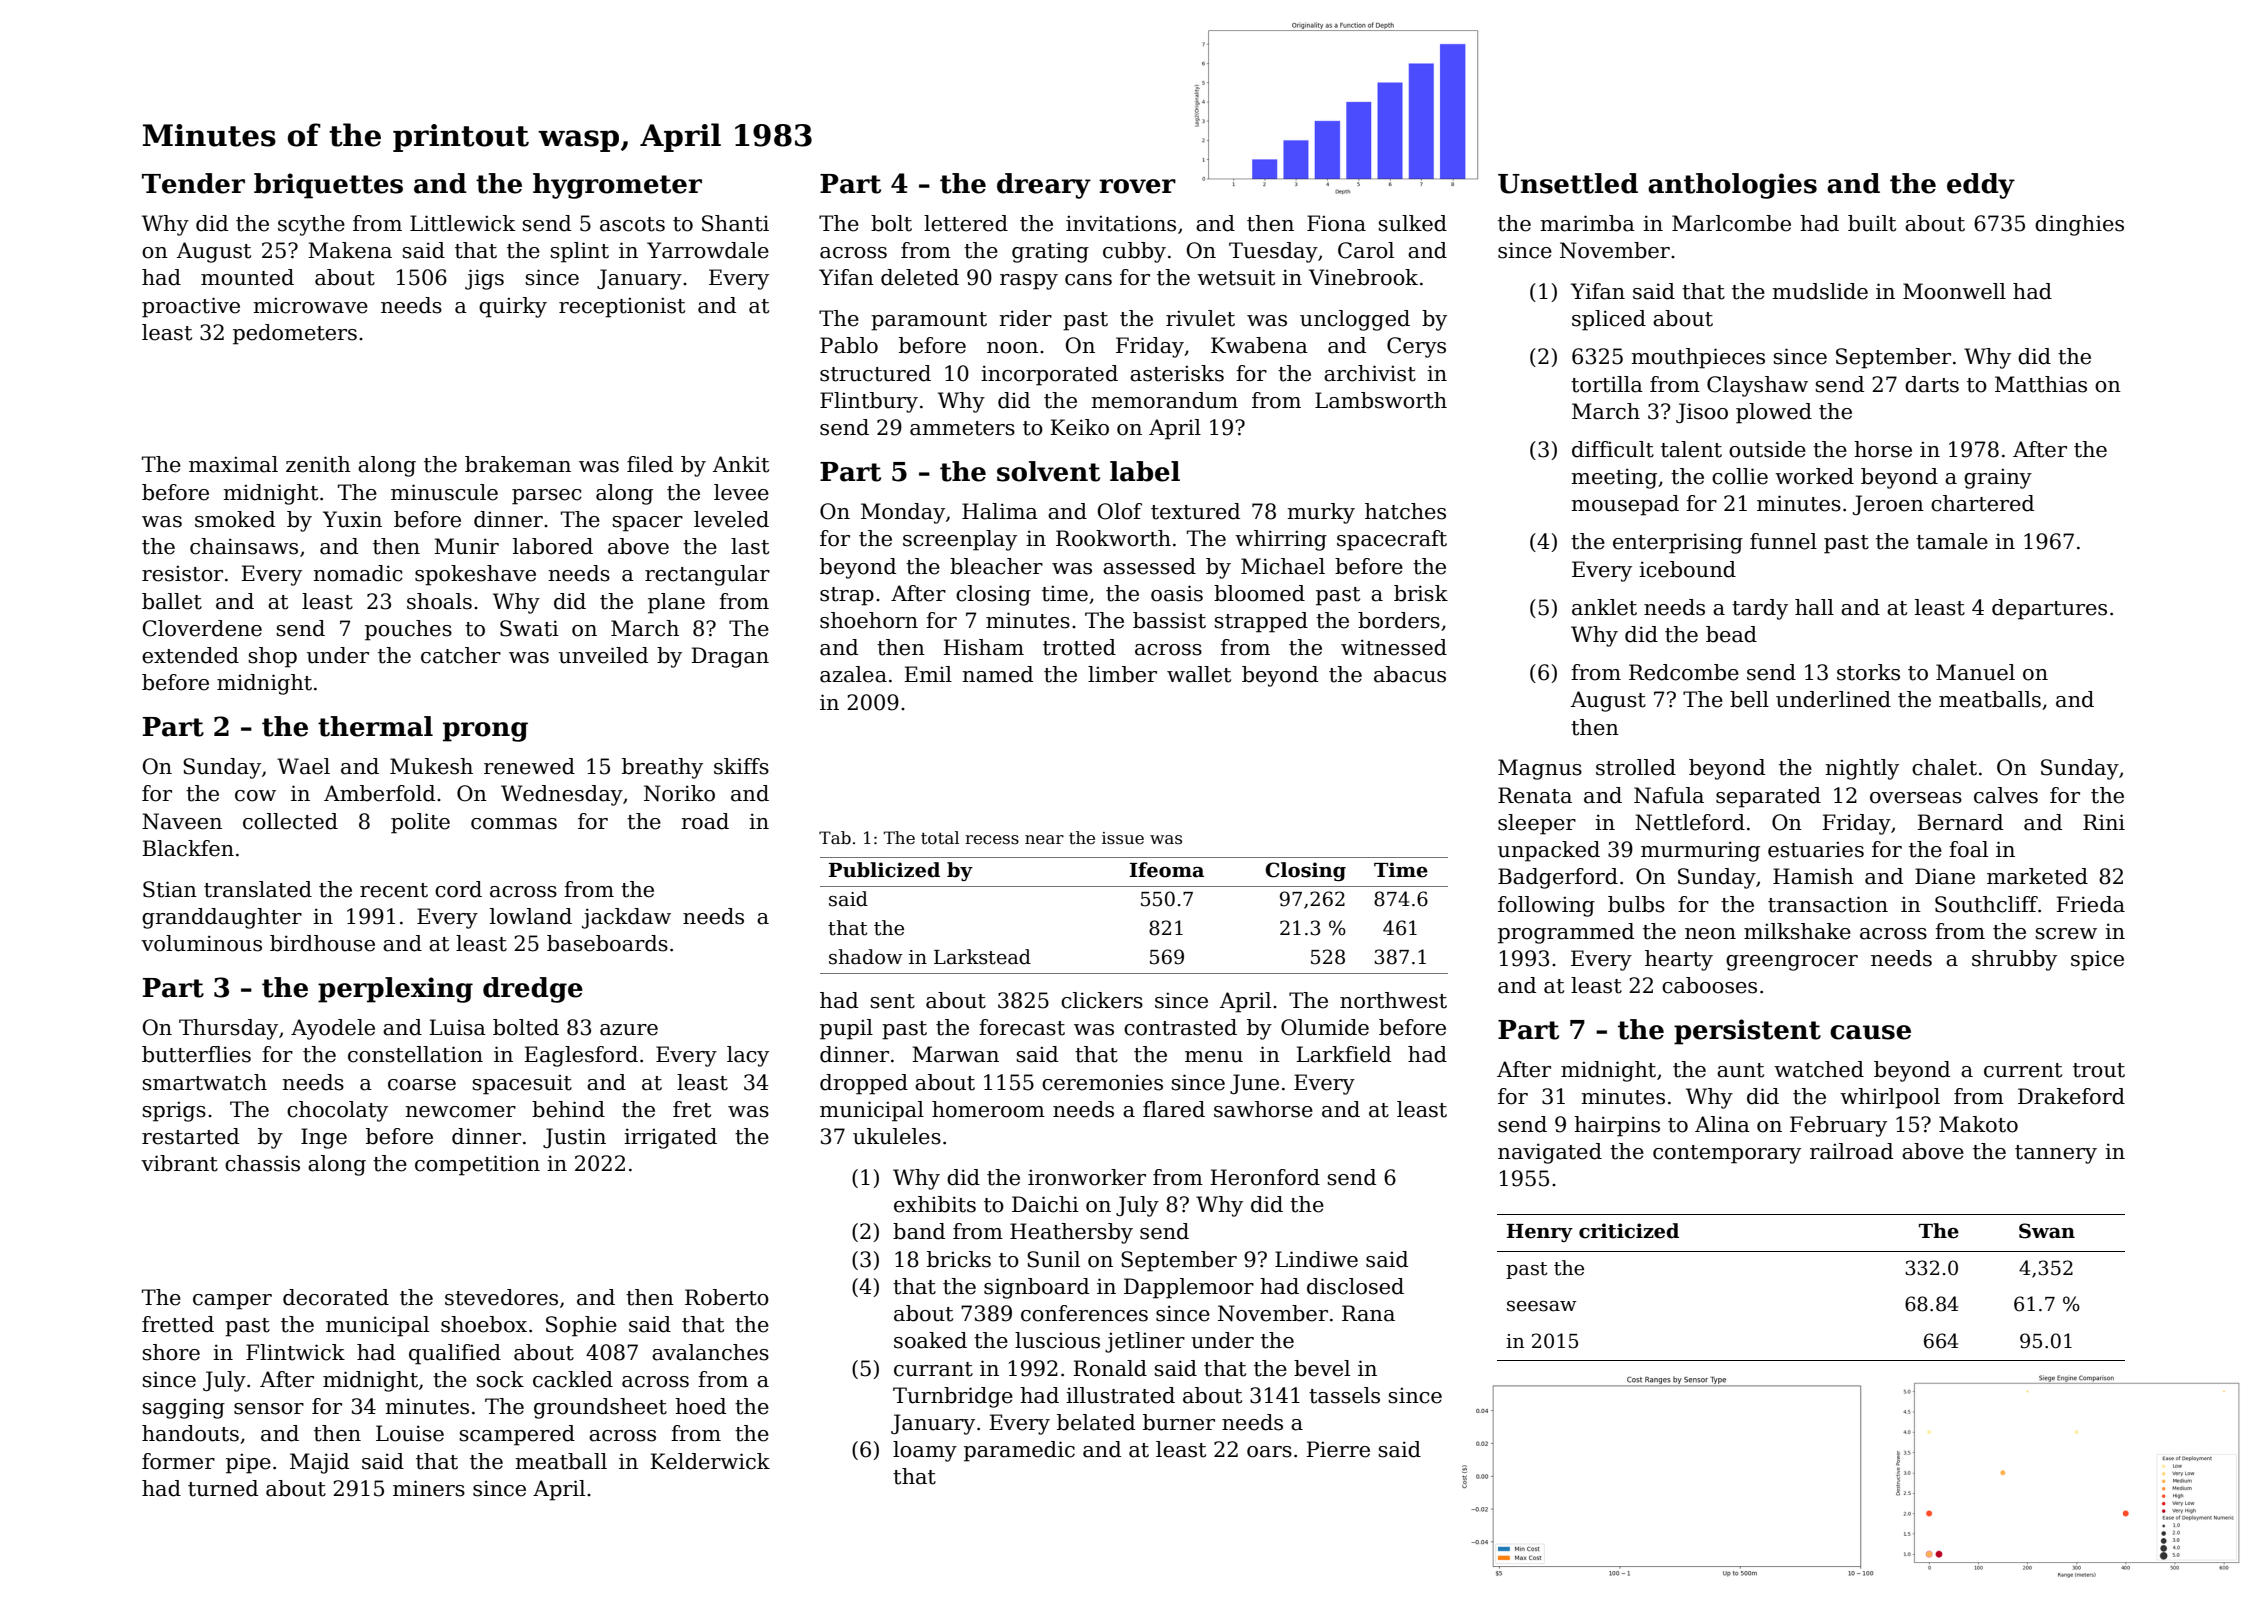 The height and width of the screenshot is (1603, 2267). What do you see at coordinates (223, 1488) in the screenshot?
I see `turned` at bounding box center [223, 1488].
